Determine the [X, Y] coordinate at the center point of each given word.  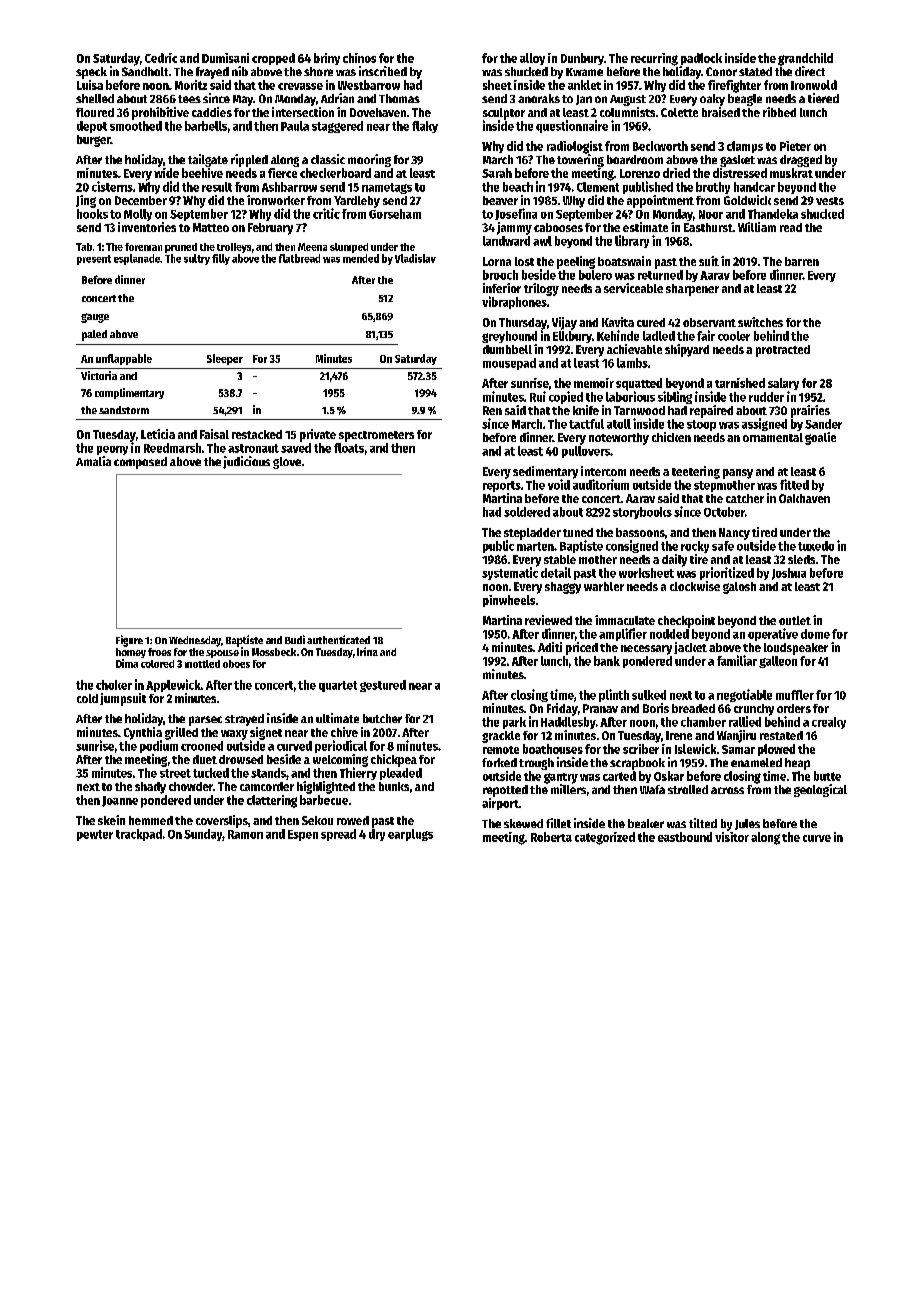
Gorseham [395, 214]
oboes [236, 664]
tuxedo [816, 546]
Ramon [245, 834]
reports [502, 486]
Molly [138, 215]
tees [189, 99]
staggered [337, 127]
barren [802, 261]
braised [721, 112]
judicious [246, 462]
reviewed [548, 620]
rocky [695, 547]
